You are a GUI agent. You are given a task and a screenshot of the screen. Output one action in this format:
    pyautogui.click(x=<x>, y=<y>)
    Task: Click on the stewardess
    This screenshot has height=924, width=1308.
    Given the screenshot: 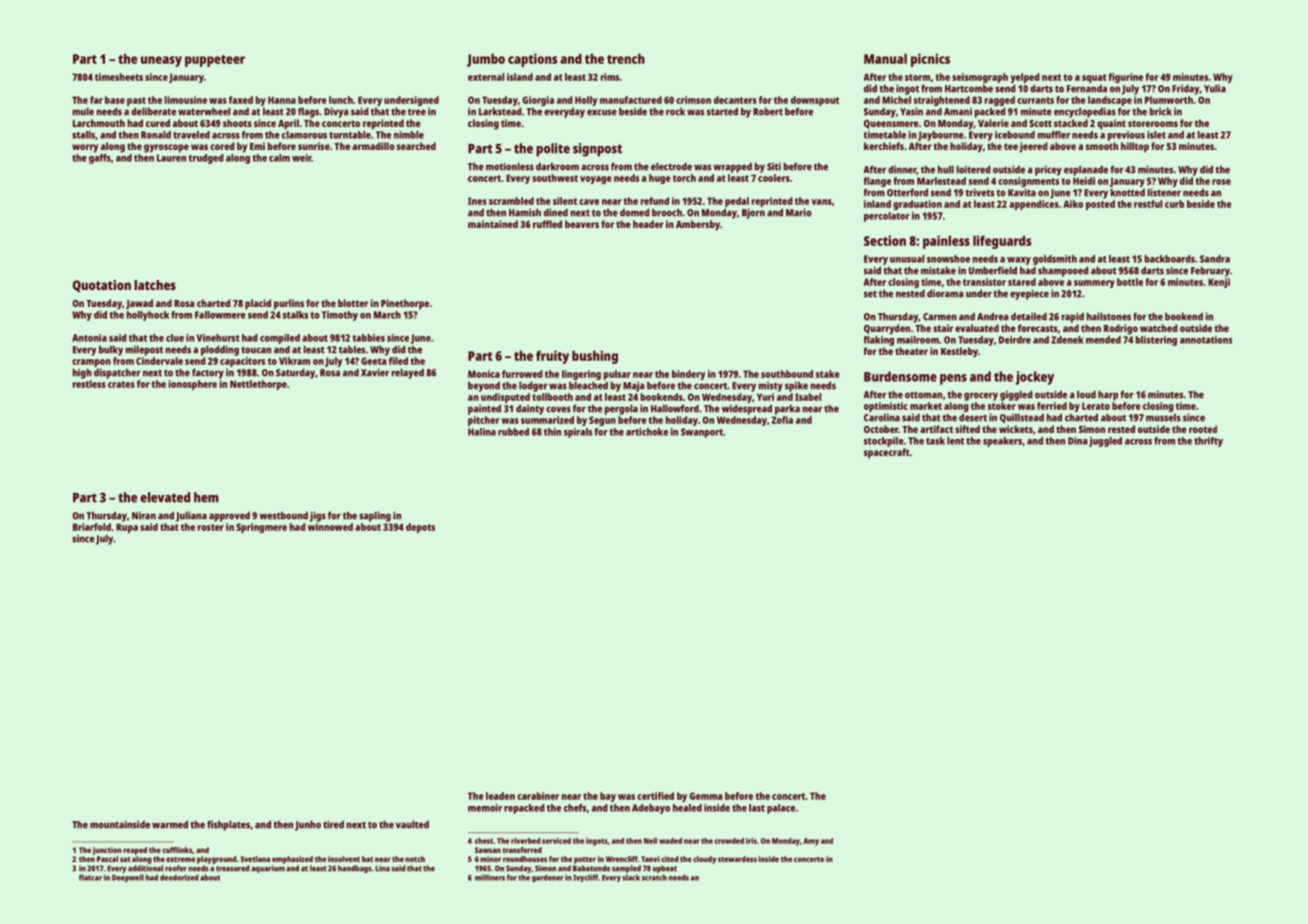 What is the action you would take?
    pyautogui.click(x=737, y=859)
